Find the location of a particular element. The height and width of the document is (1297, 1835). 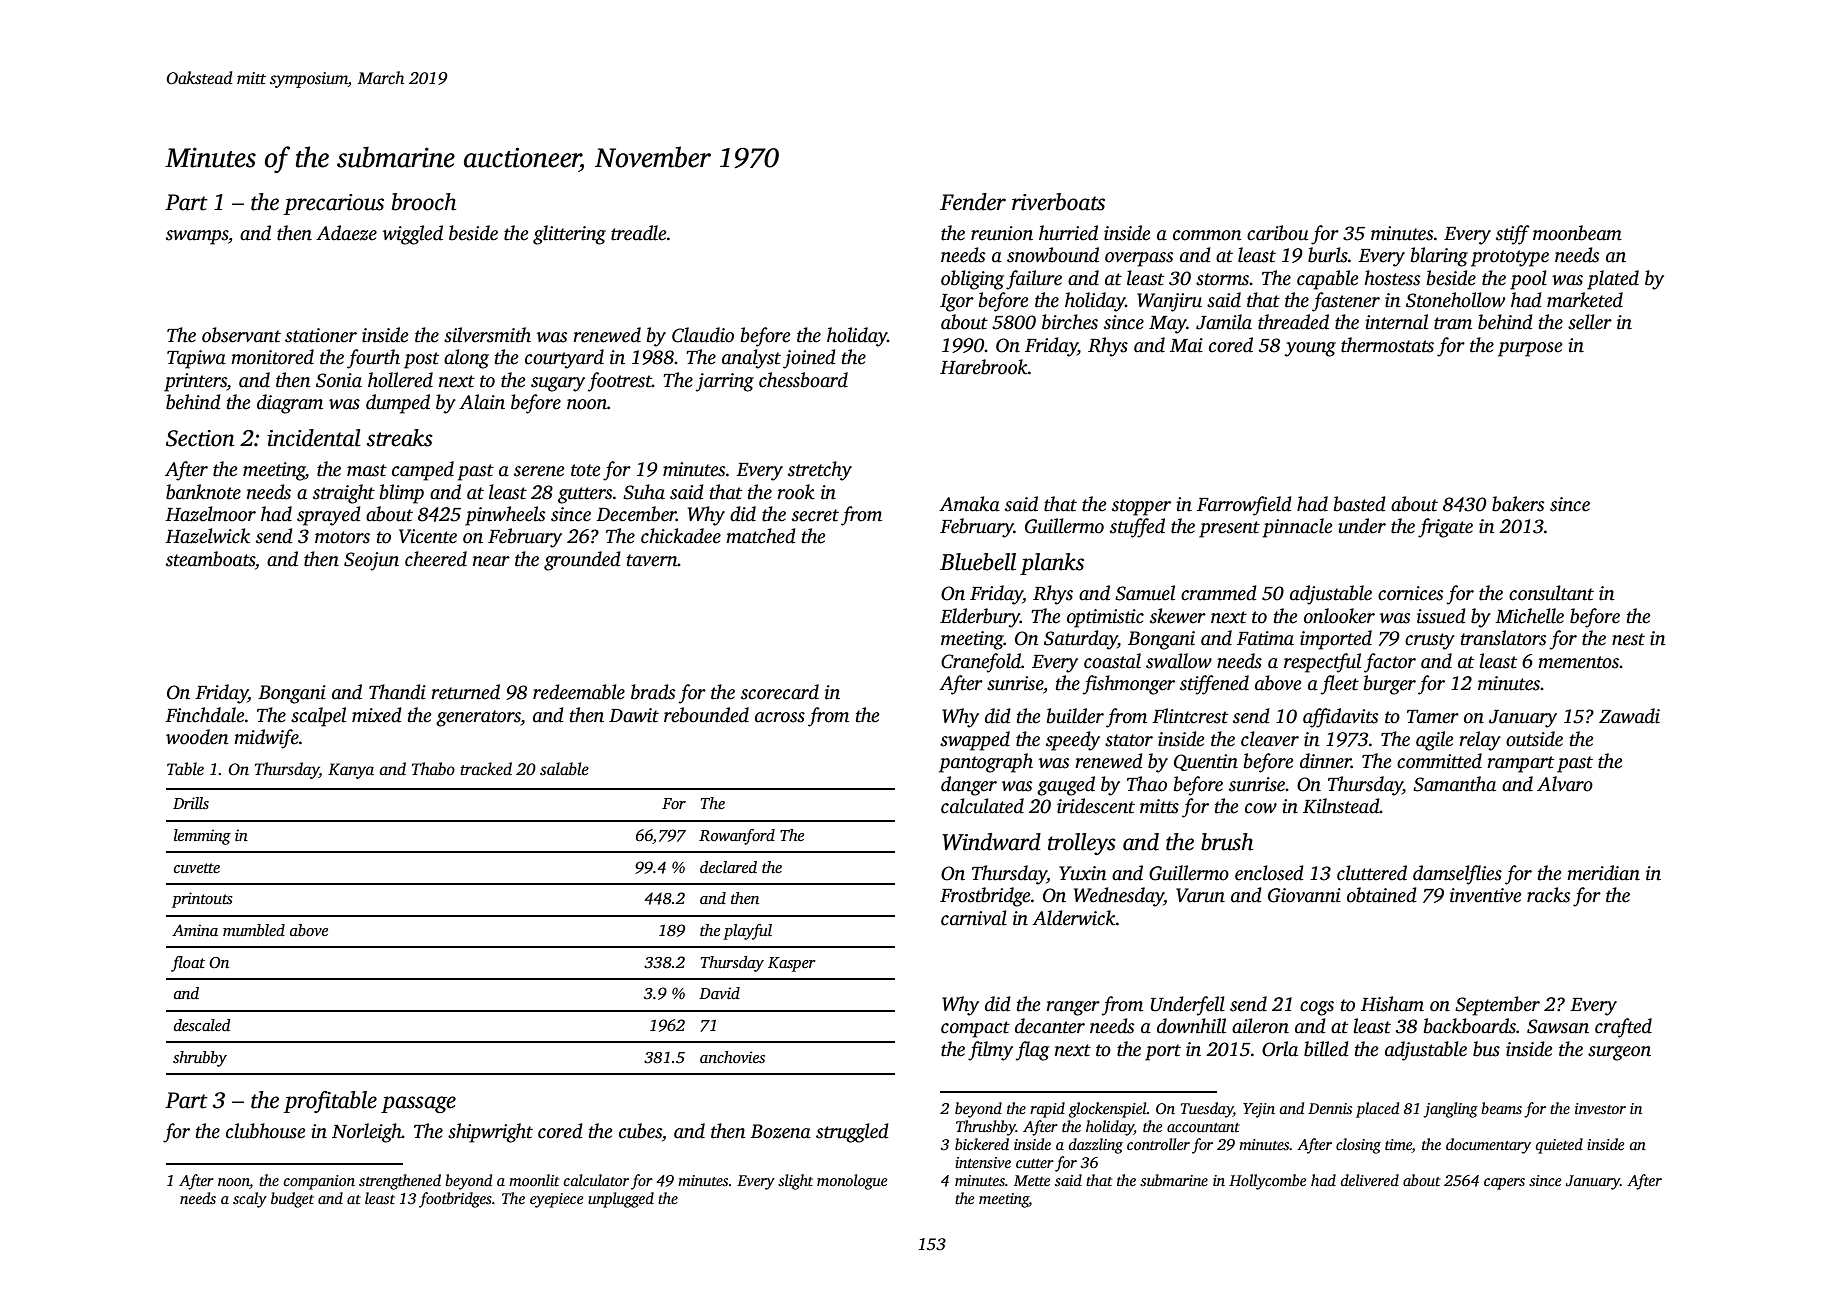

Alderwick is located at coordinates (1074, 918).
